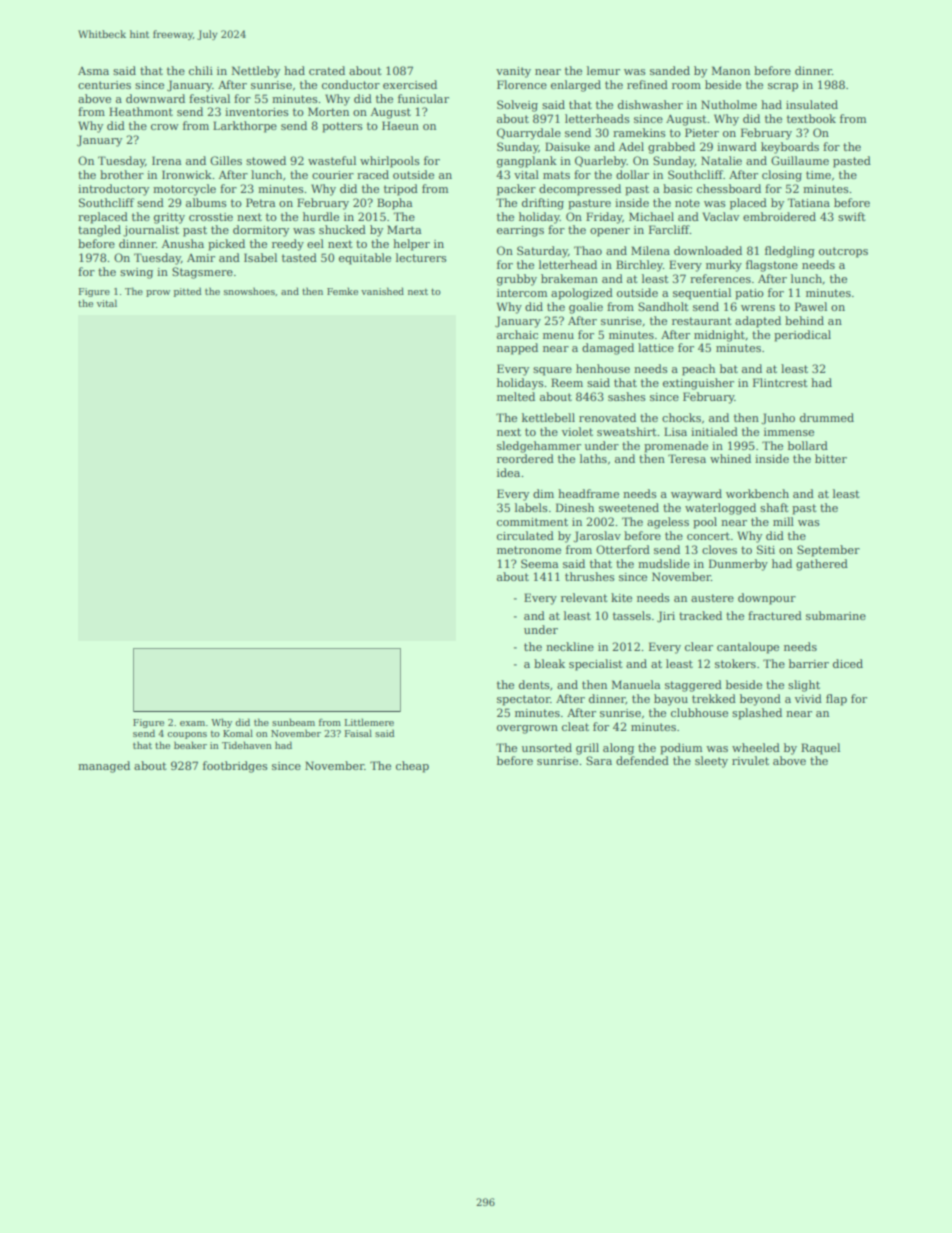 Image resolution: width=952 pixels, height=1233 pixels. I want to click on pitted, so click(187, 292).
